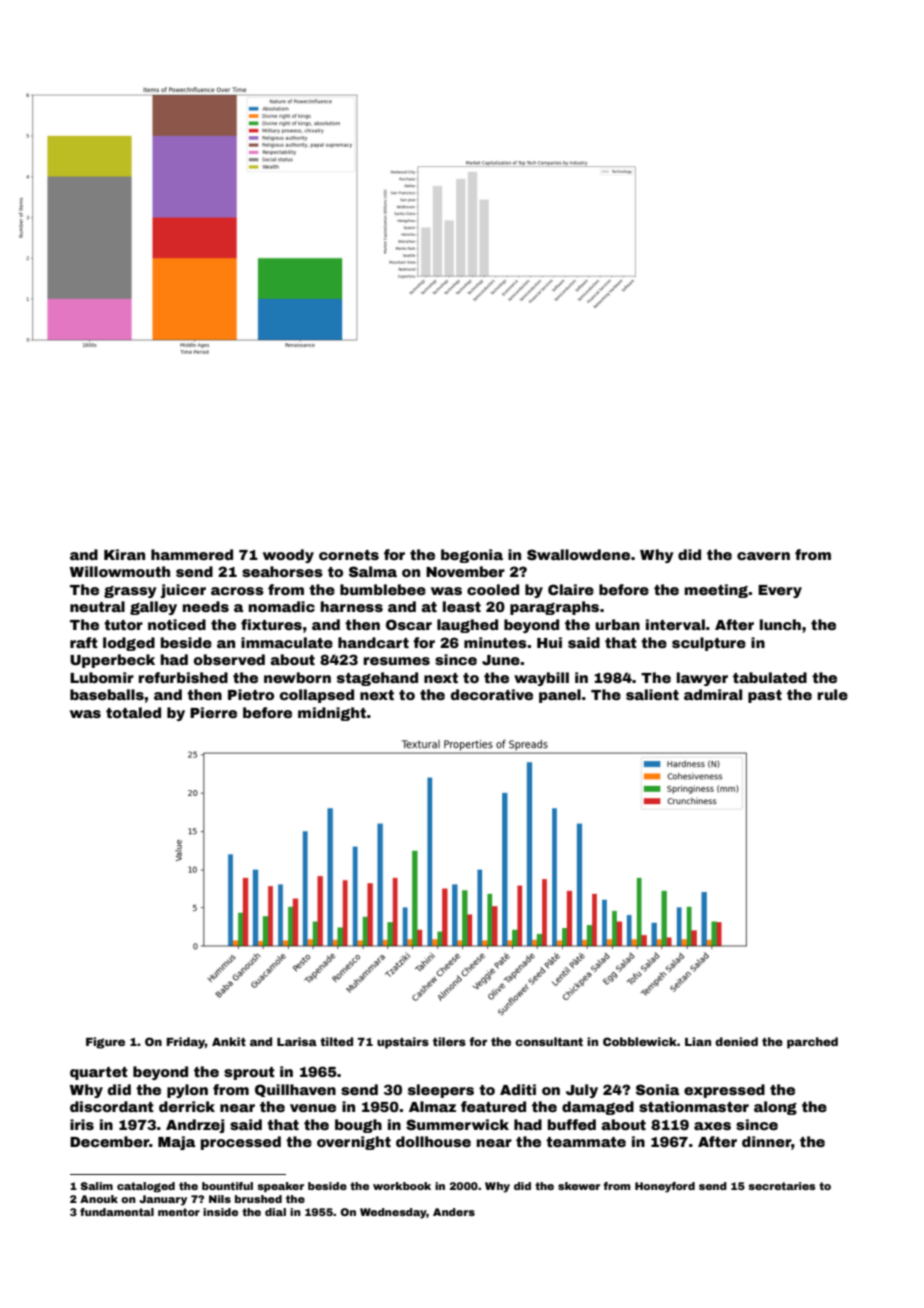  What do you see at coordinates (763, 556) in the screenshot?
I see `cavern` at bounding box center [763, 556].
